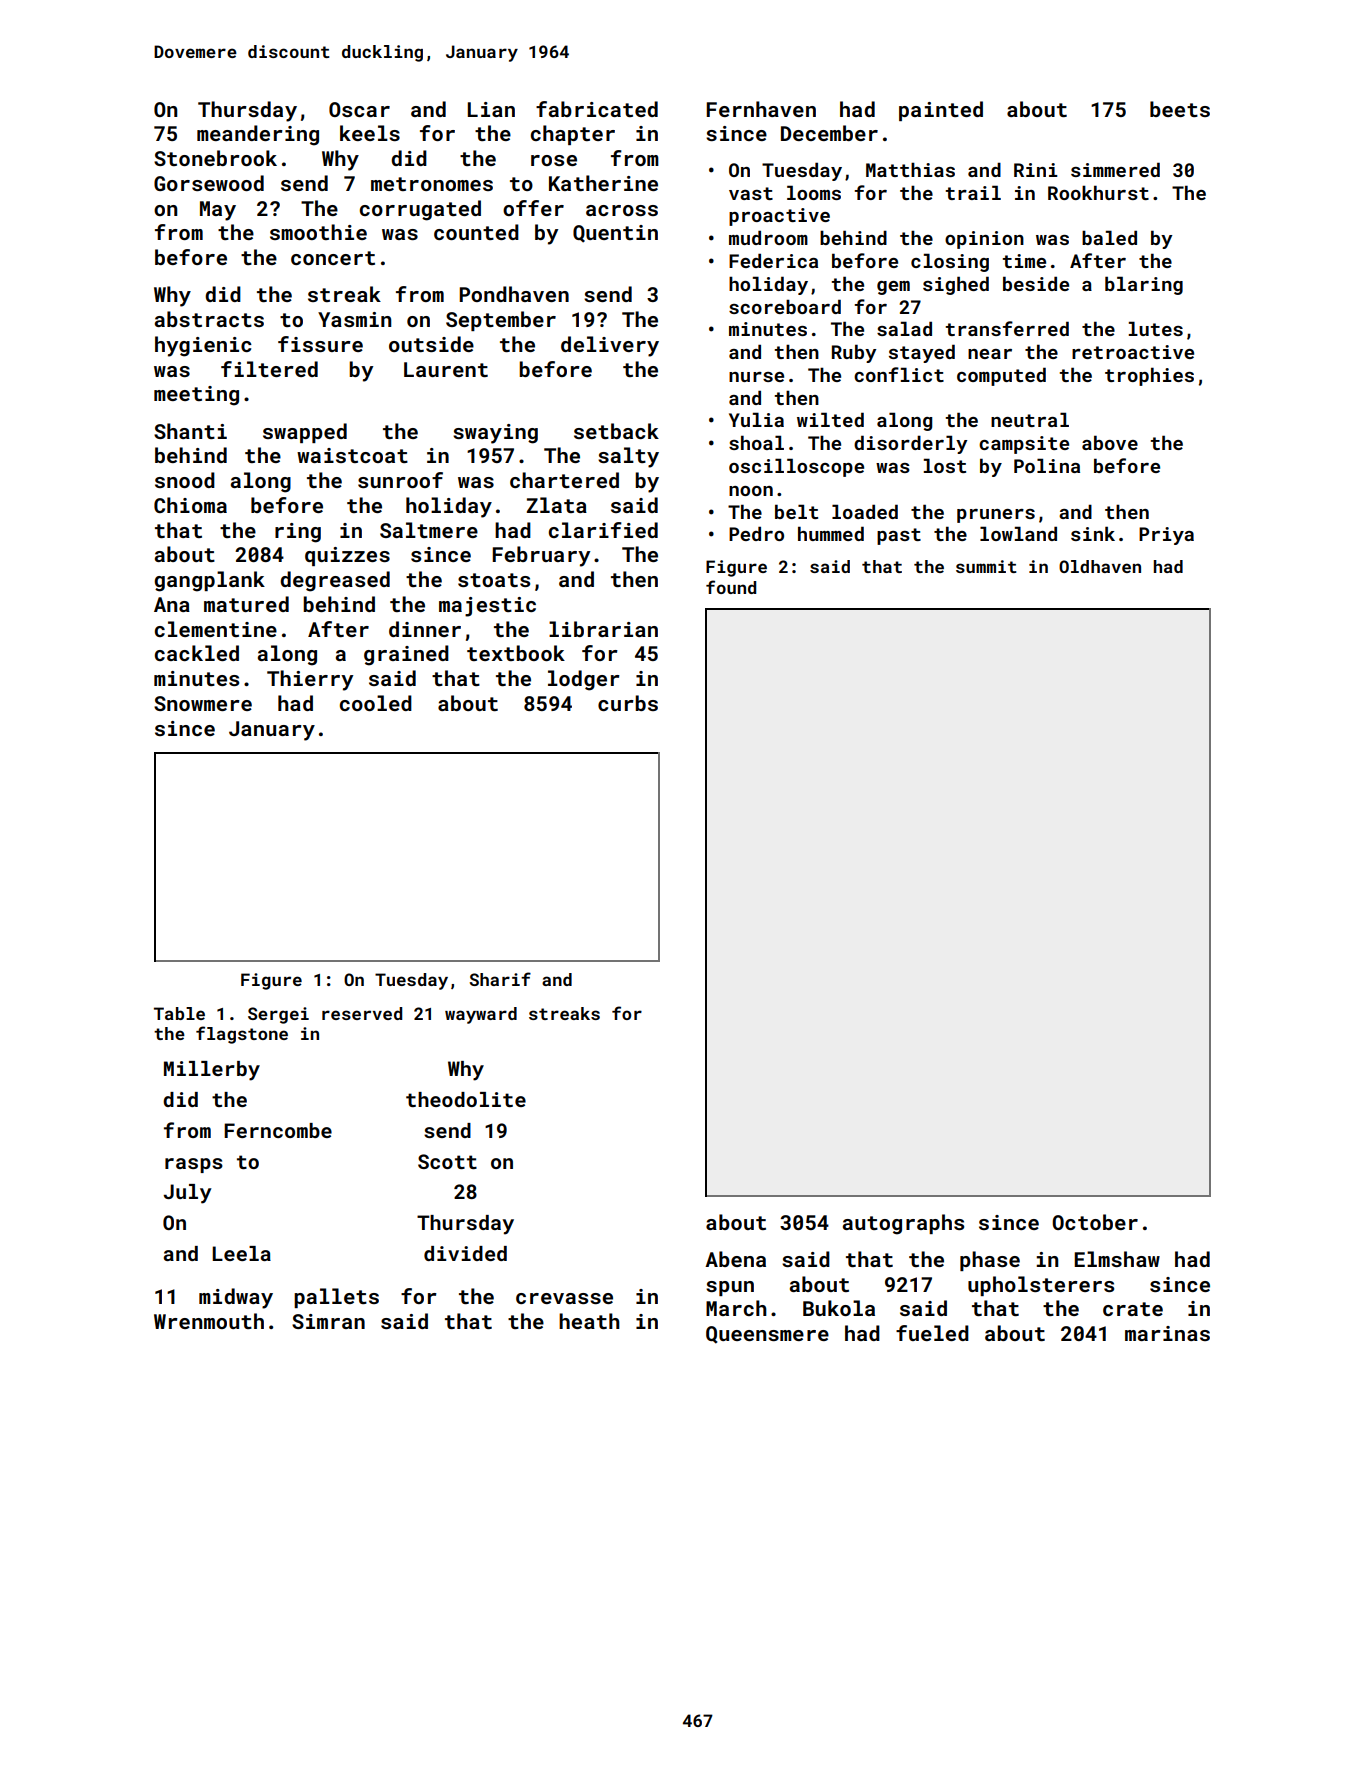  I want to click on reserved, so click(362, 1013).
